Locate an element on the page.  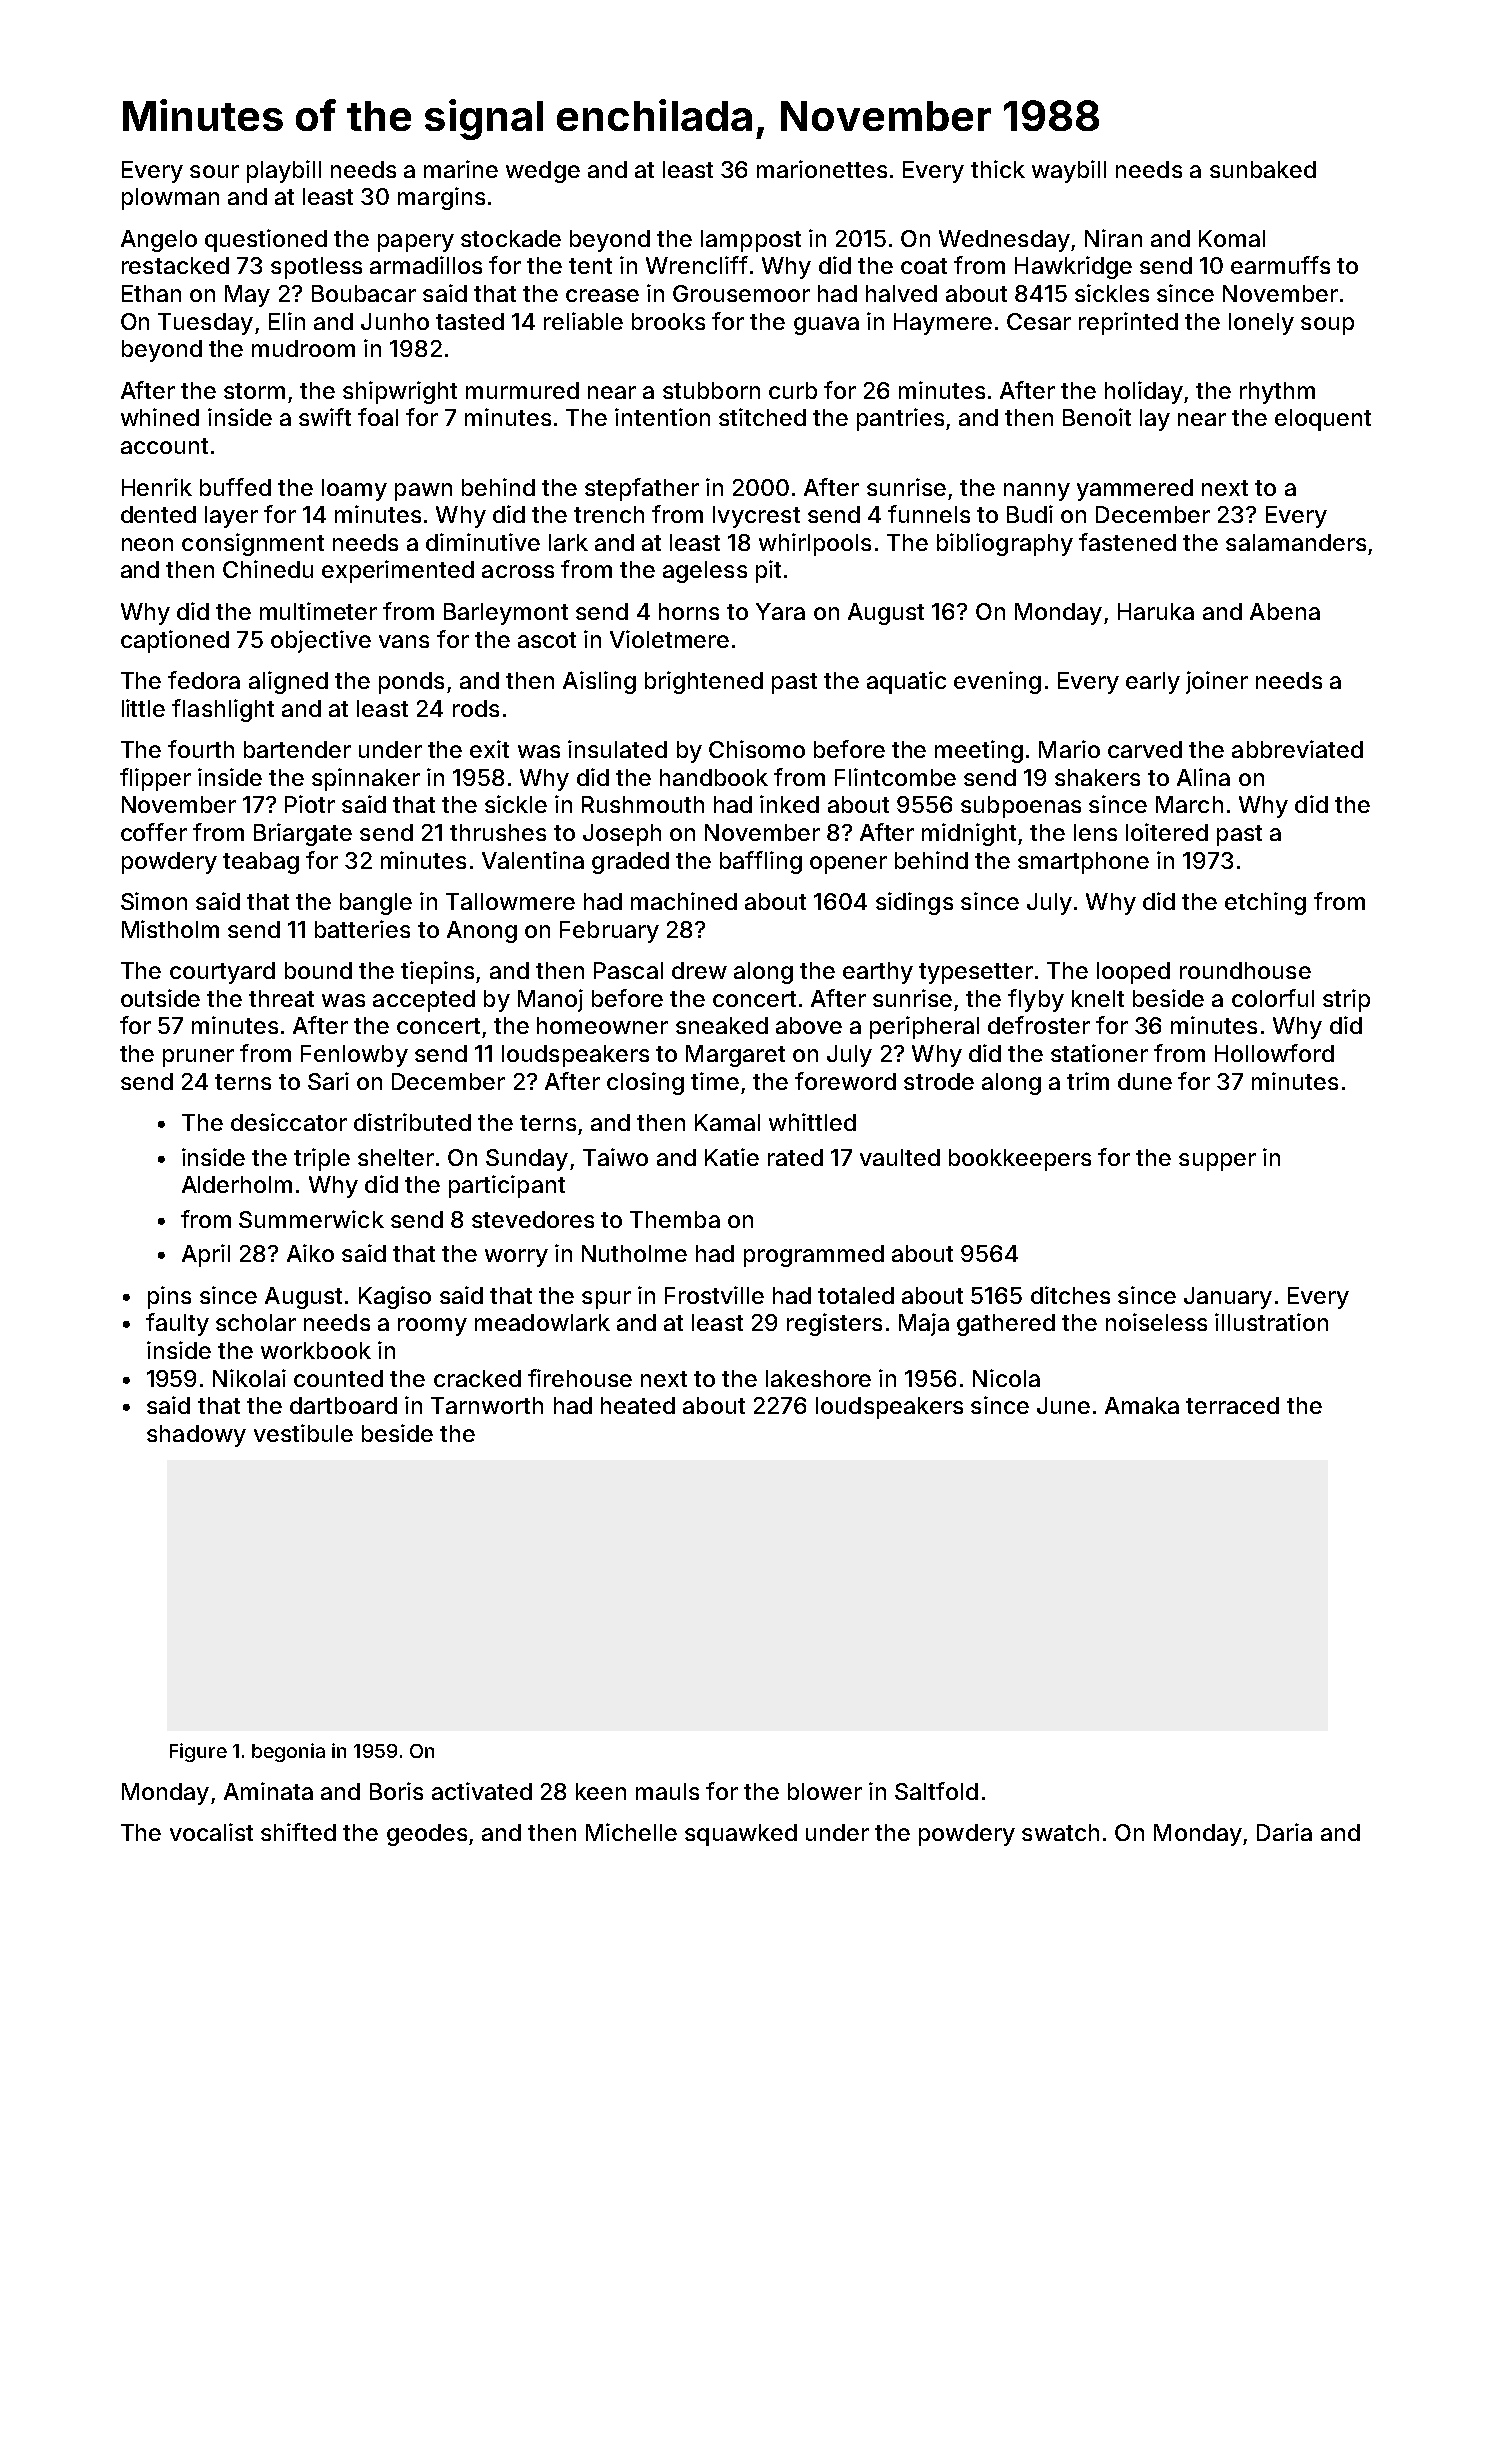
horns is located at coordinates (689, 611).
